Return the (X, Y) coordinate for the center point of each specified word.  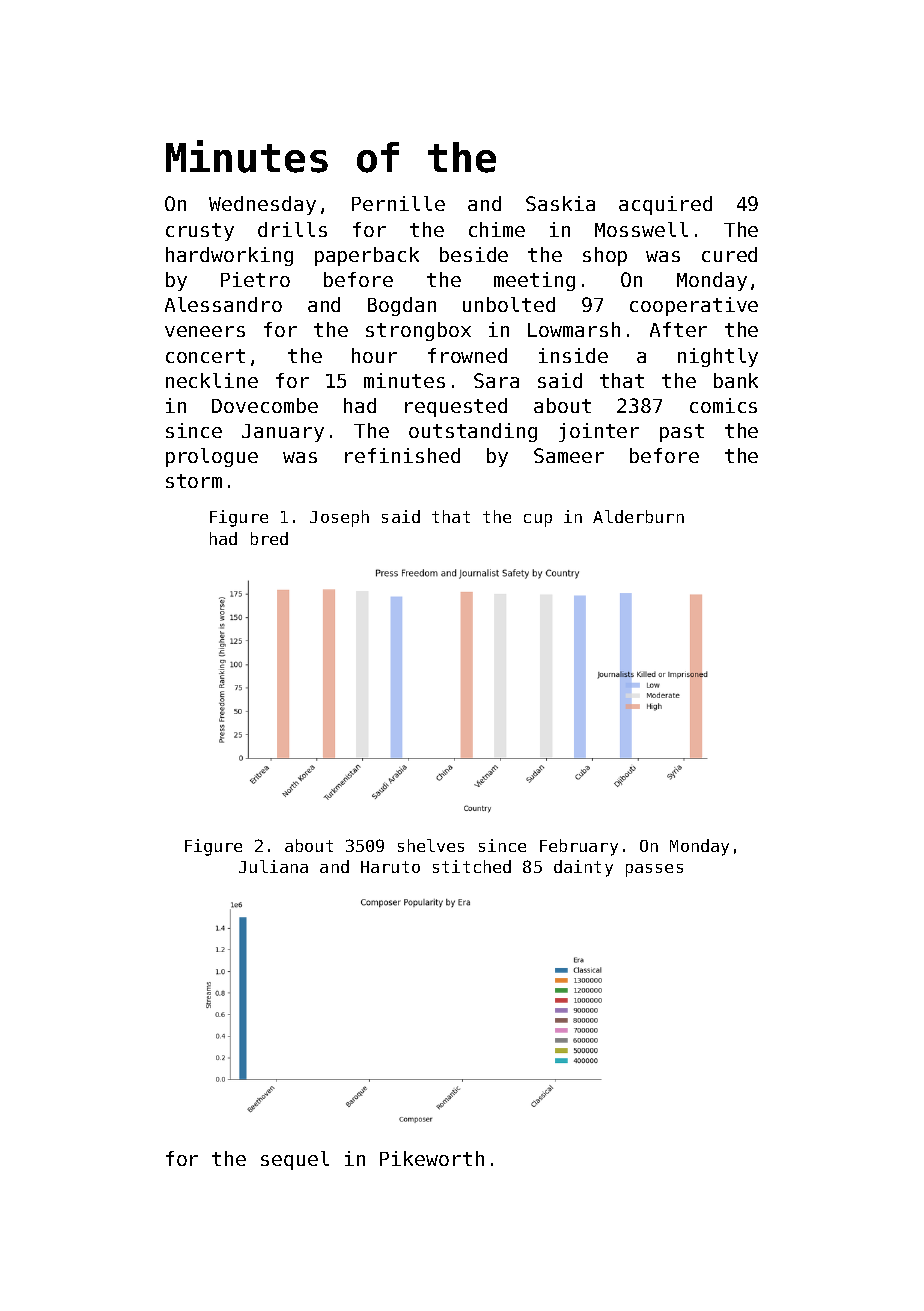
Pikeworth (432, 1158)
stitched (472, 866)
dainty (583, 868)
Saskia (560, 203)
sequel (295, 1160)
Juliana (273, 866)
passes (654, 870)
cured (729, 254)
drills (292, 229)
